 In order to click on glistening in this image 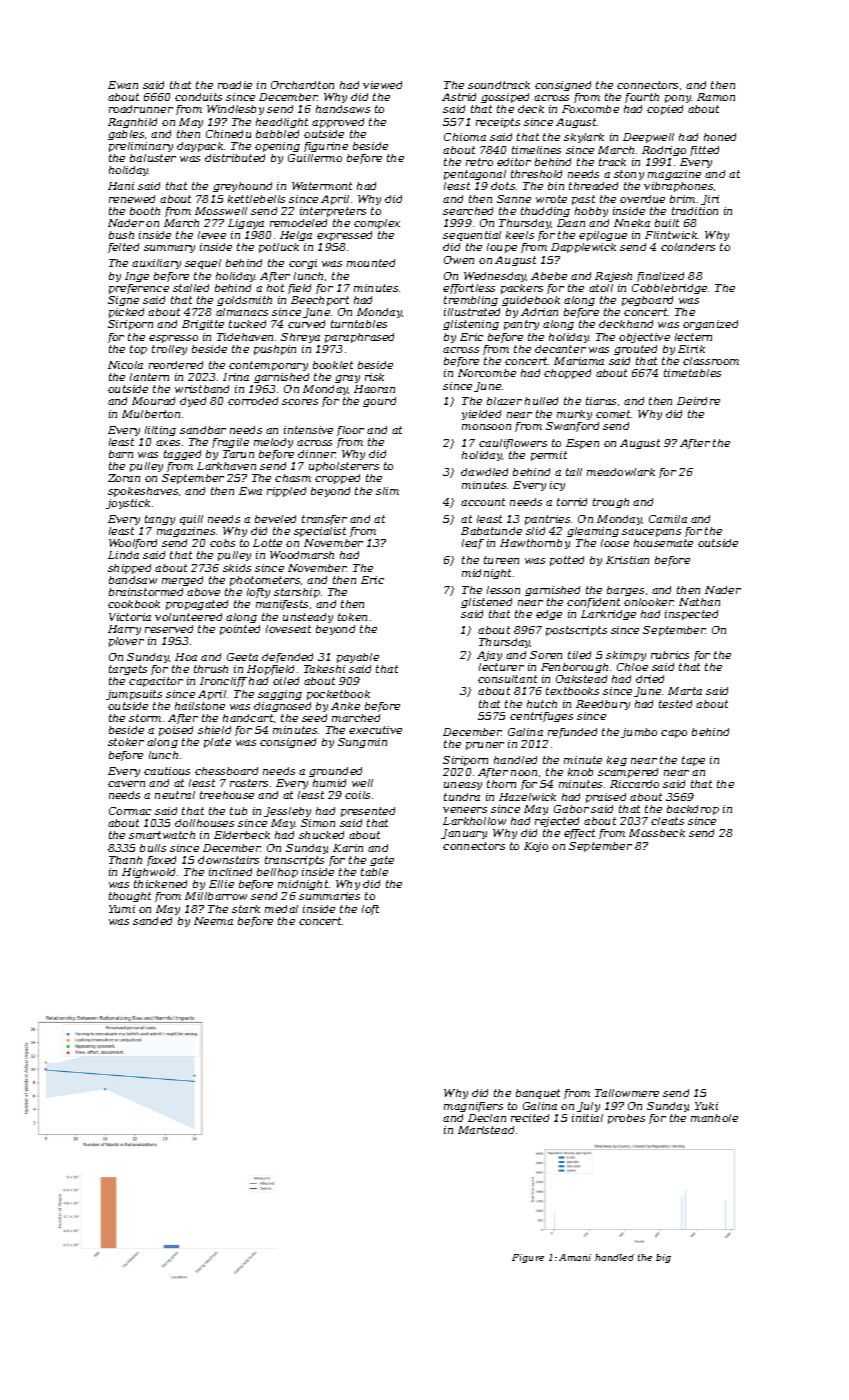, I will do `click(471, 325)`.
